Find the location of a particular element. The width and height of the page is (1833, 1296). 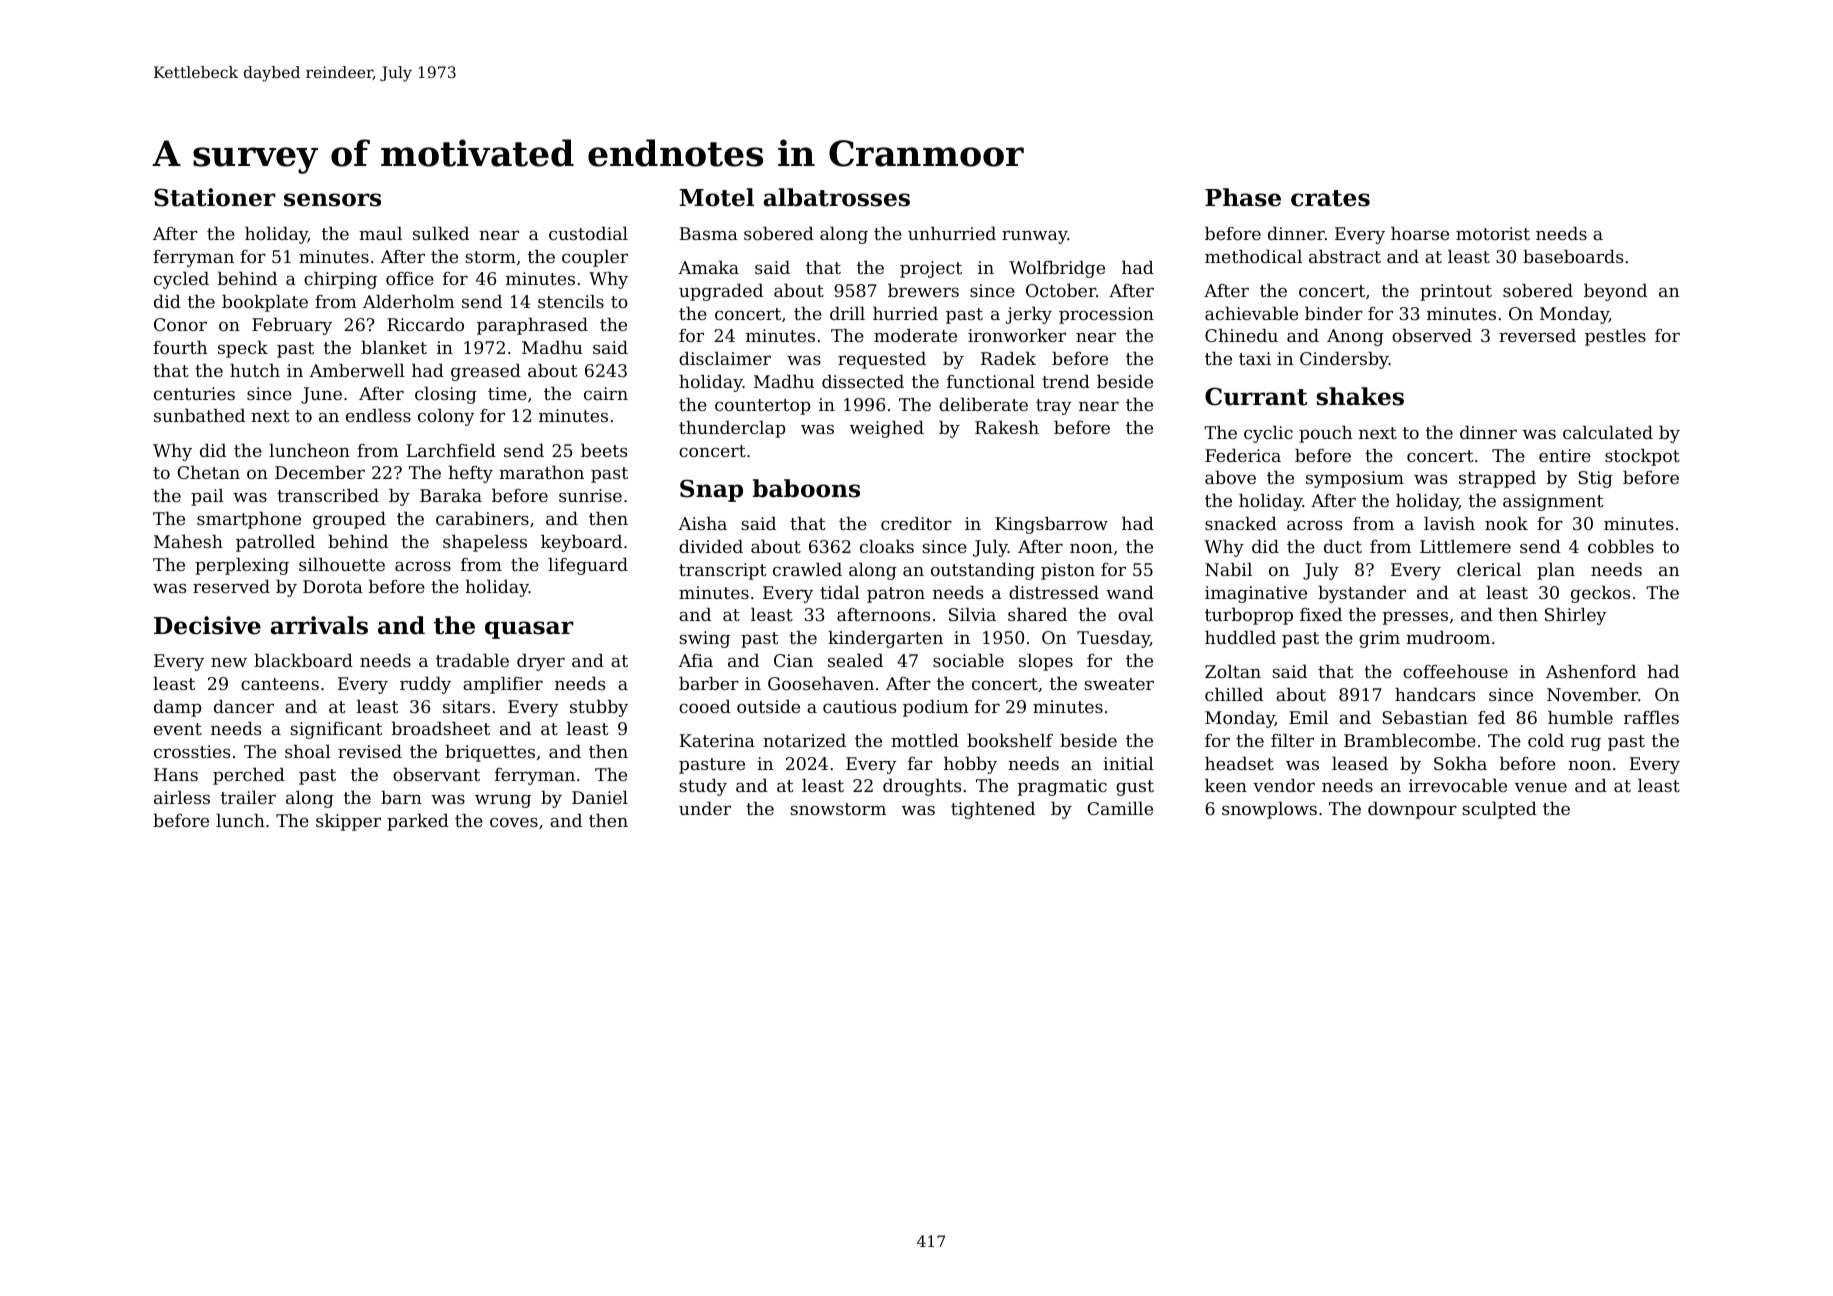

tightened is located at coordinates (993, 810).
